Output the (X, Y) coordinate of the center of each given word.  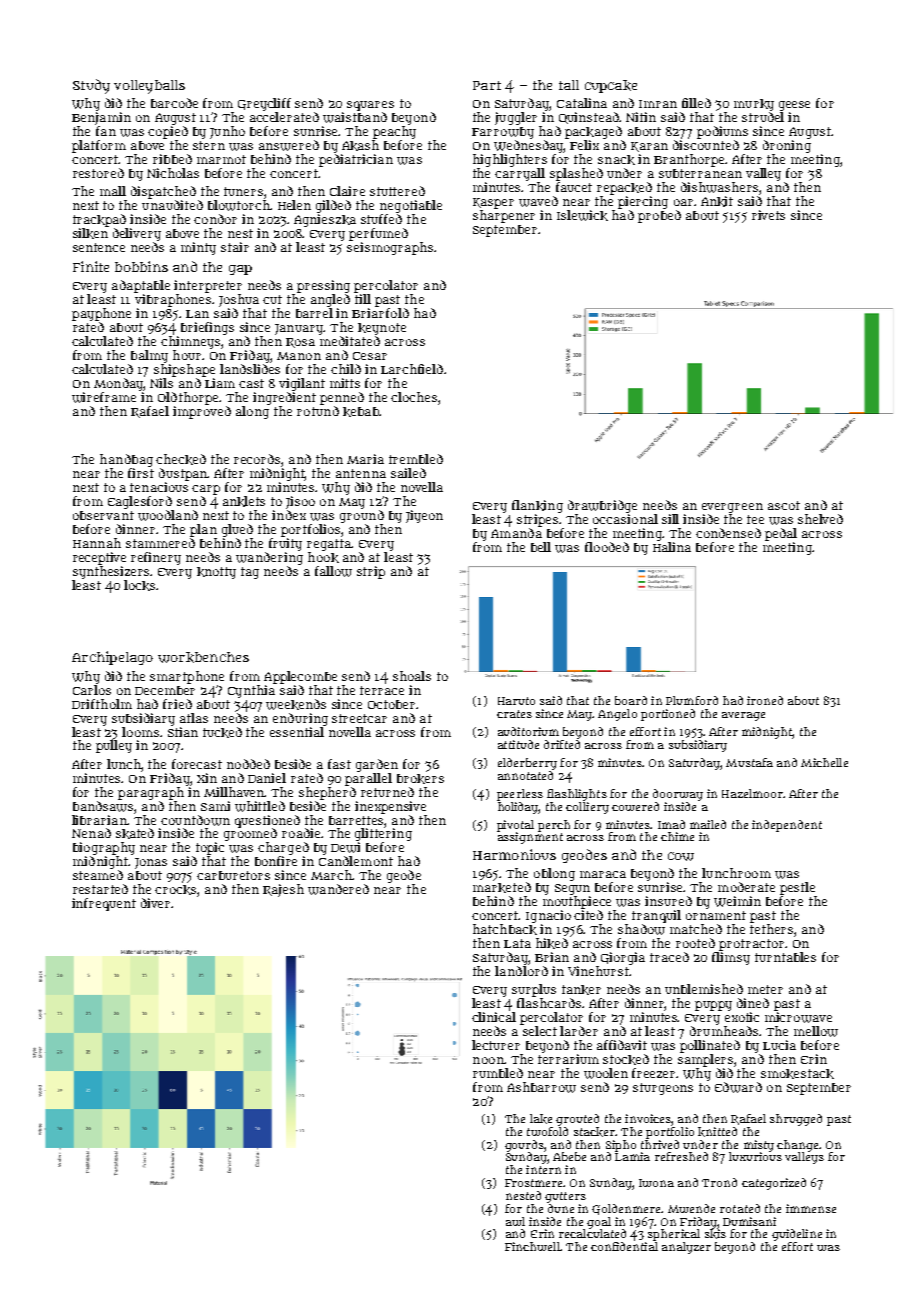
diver (155, 903)
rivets (768, 215)
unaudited (172, 205)
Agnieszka (325, 220)
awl (515, 1221)
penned (342, 398)
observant (103, 515)
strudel (763, 117)
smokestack (797, 1074)
